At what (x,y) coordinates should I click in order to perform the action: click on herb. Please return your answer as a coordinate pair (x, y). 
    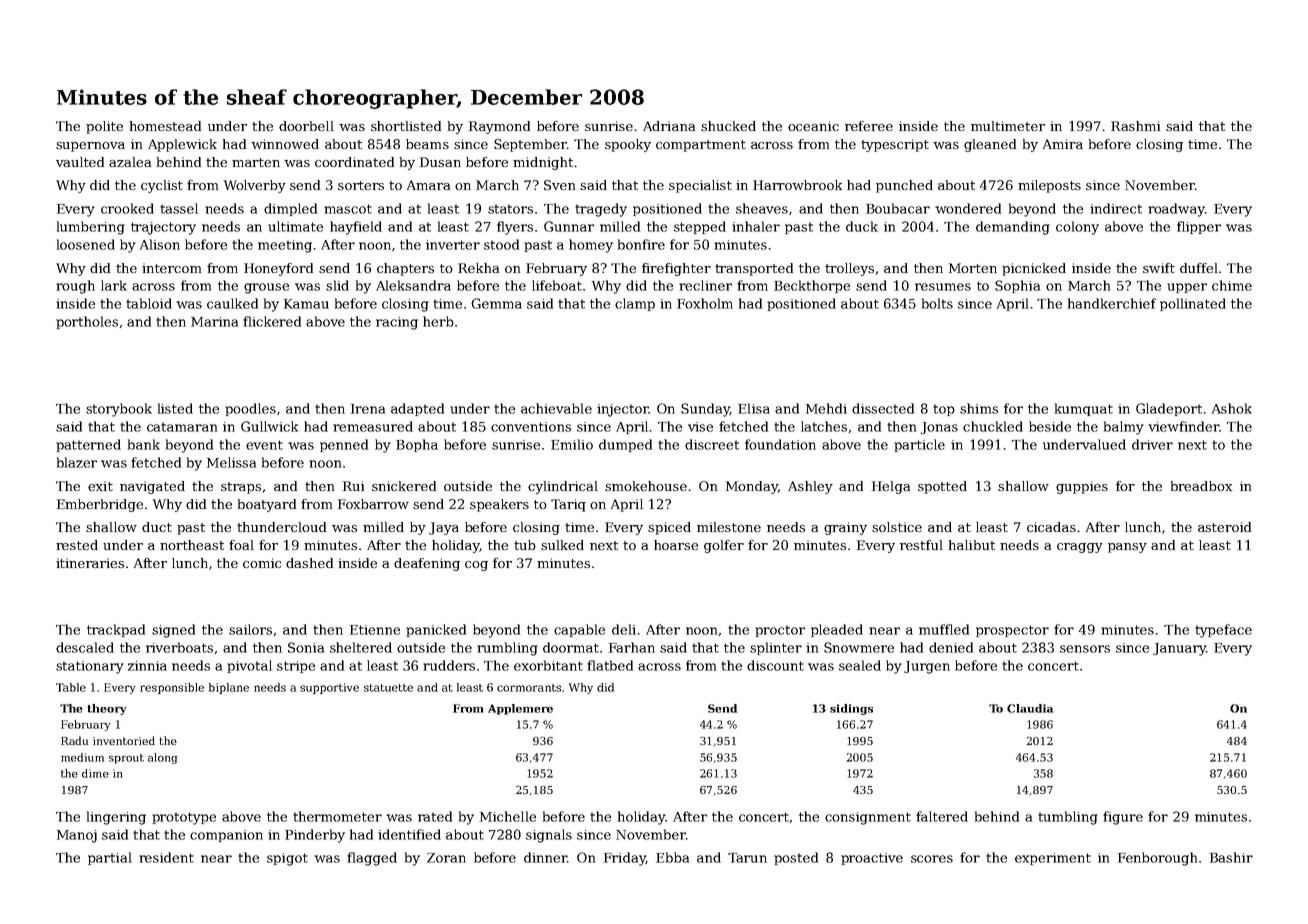
    Looking at the image, I should click on (438, 321).
